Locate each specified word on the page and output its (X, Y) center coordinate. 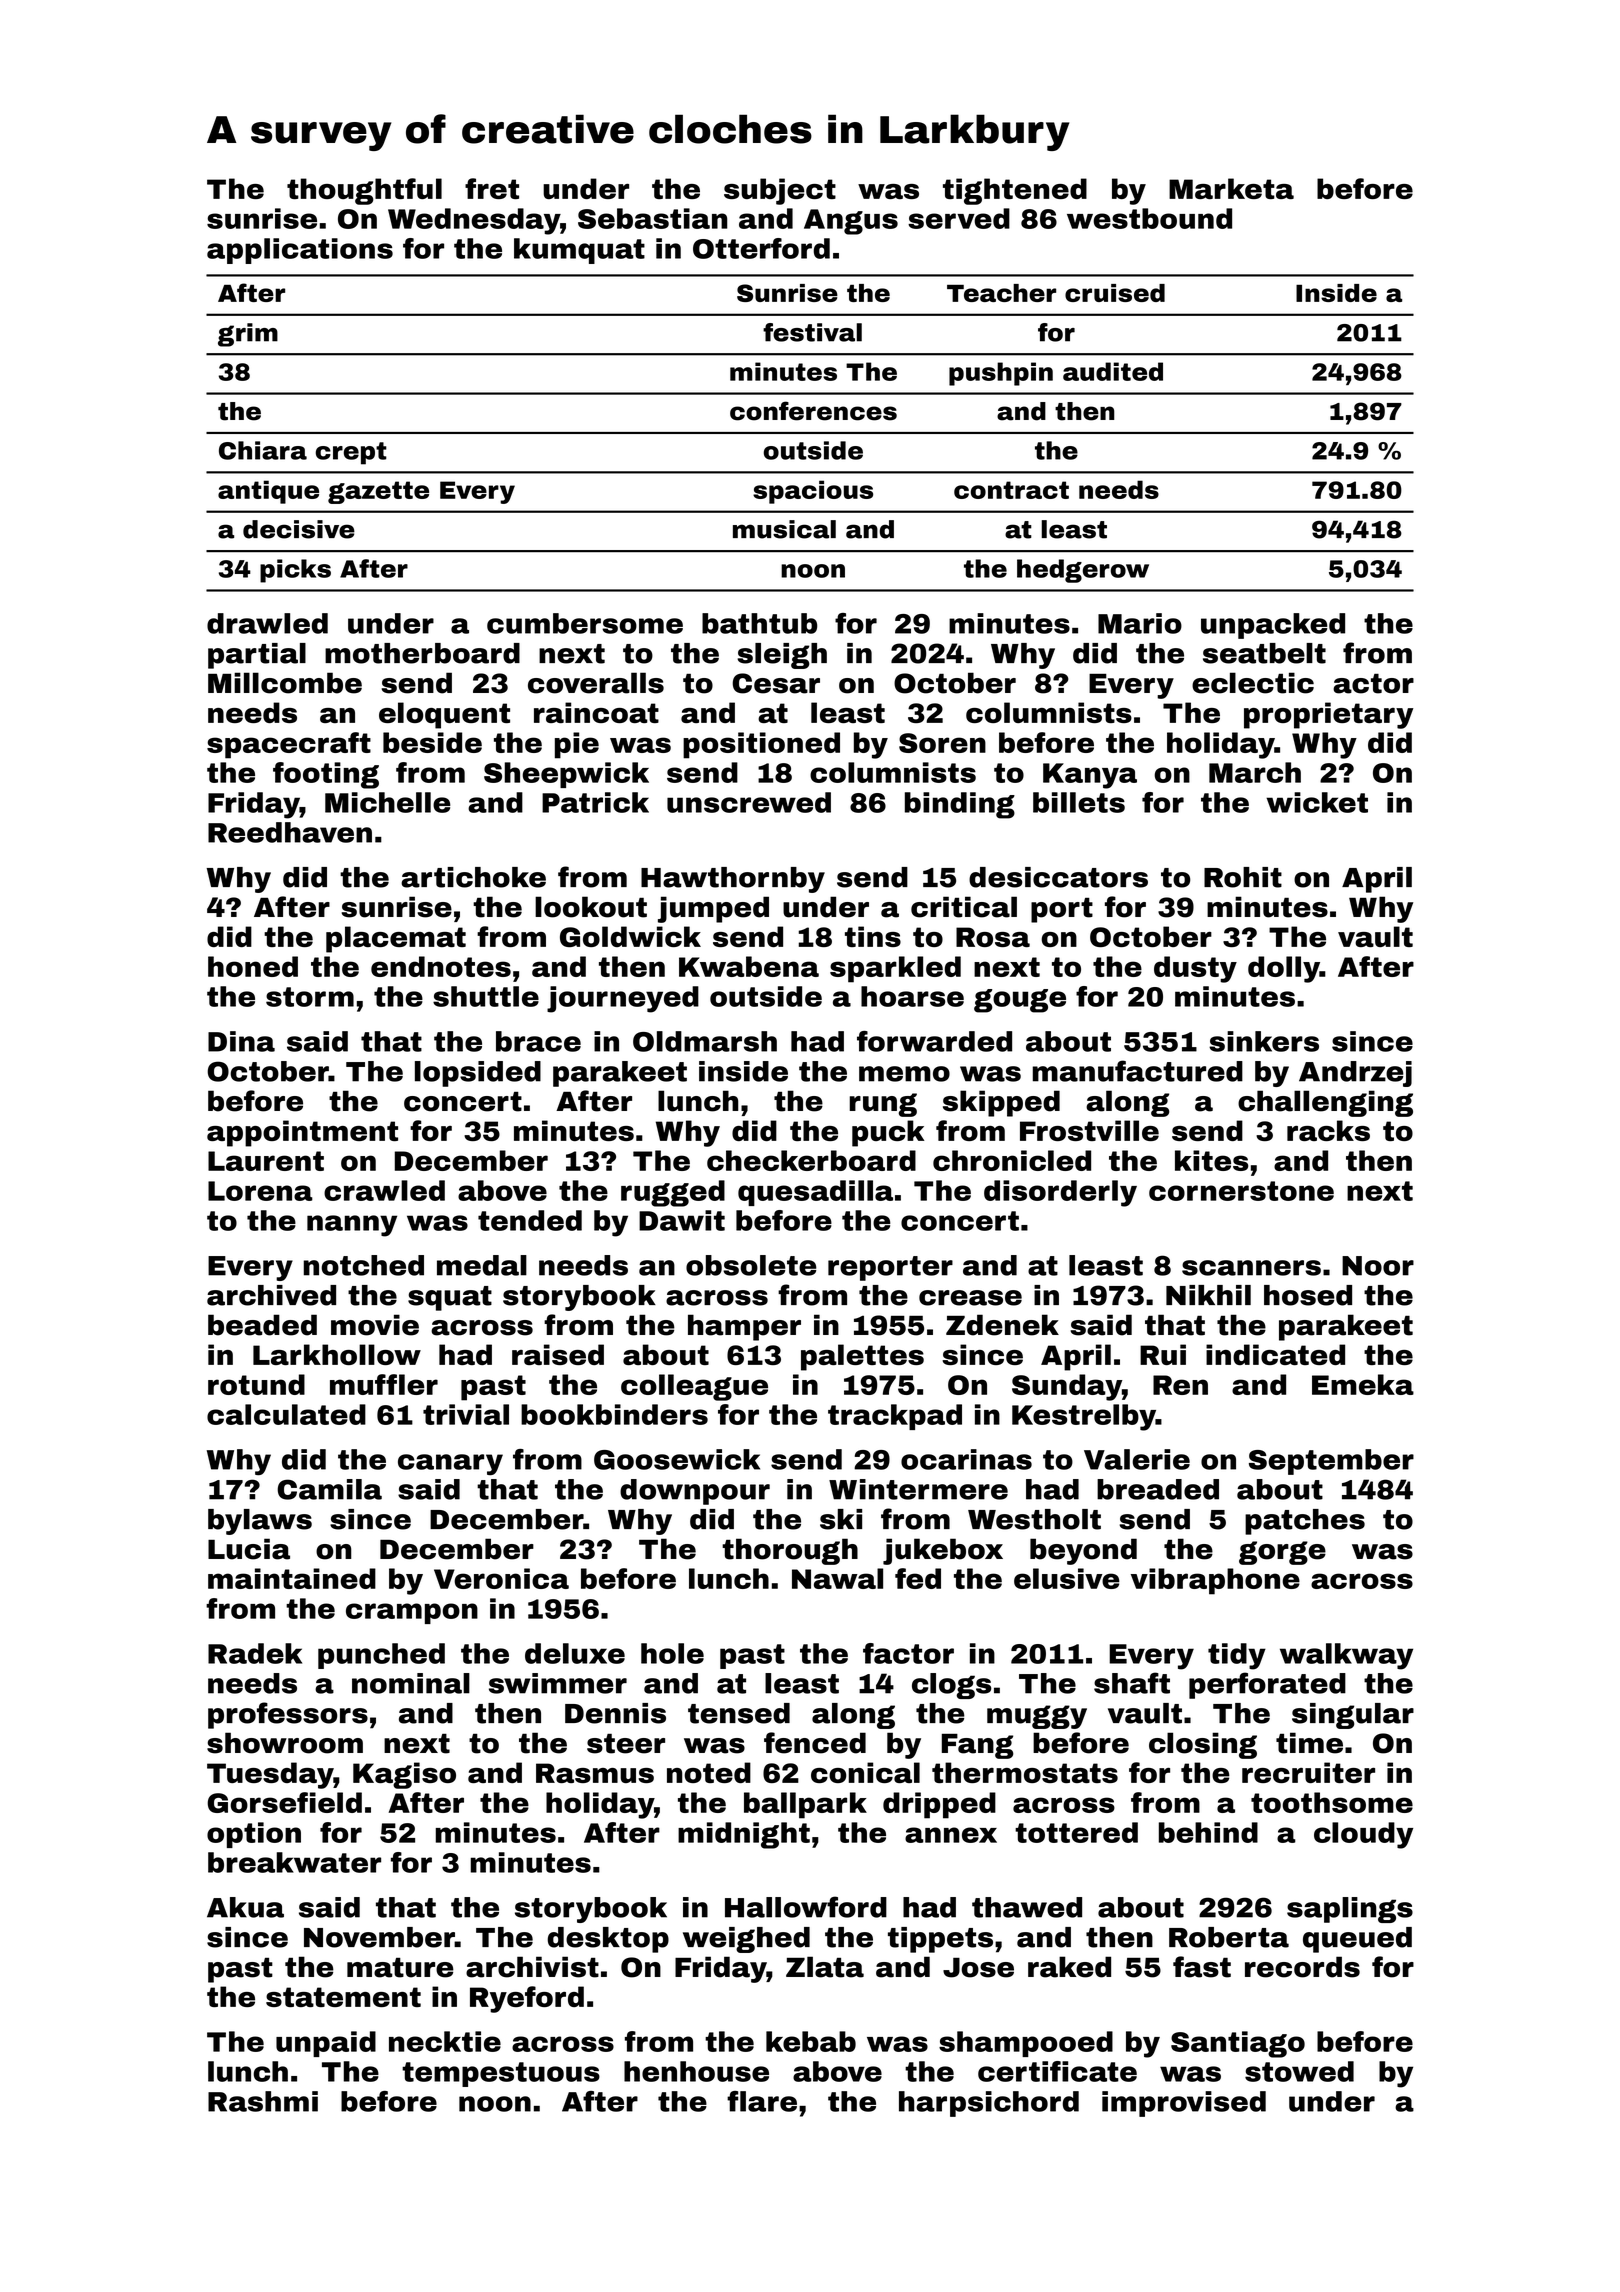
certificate (1057, 2071)
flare (762, 2101)
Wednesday (474, 221)
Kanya (1090, 776)
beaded (262, 1325)
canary (450, 1464)
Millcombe (285, 683)
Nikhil (1208, 1295)
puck (888, 1133)
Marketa (1231, 188)
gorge (1282, 1553)
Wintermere (918, 1489)
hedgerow (1083, 571)
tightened (1015, 191)
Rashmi (263, 2101)
